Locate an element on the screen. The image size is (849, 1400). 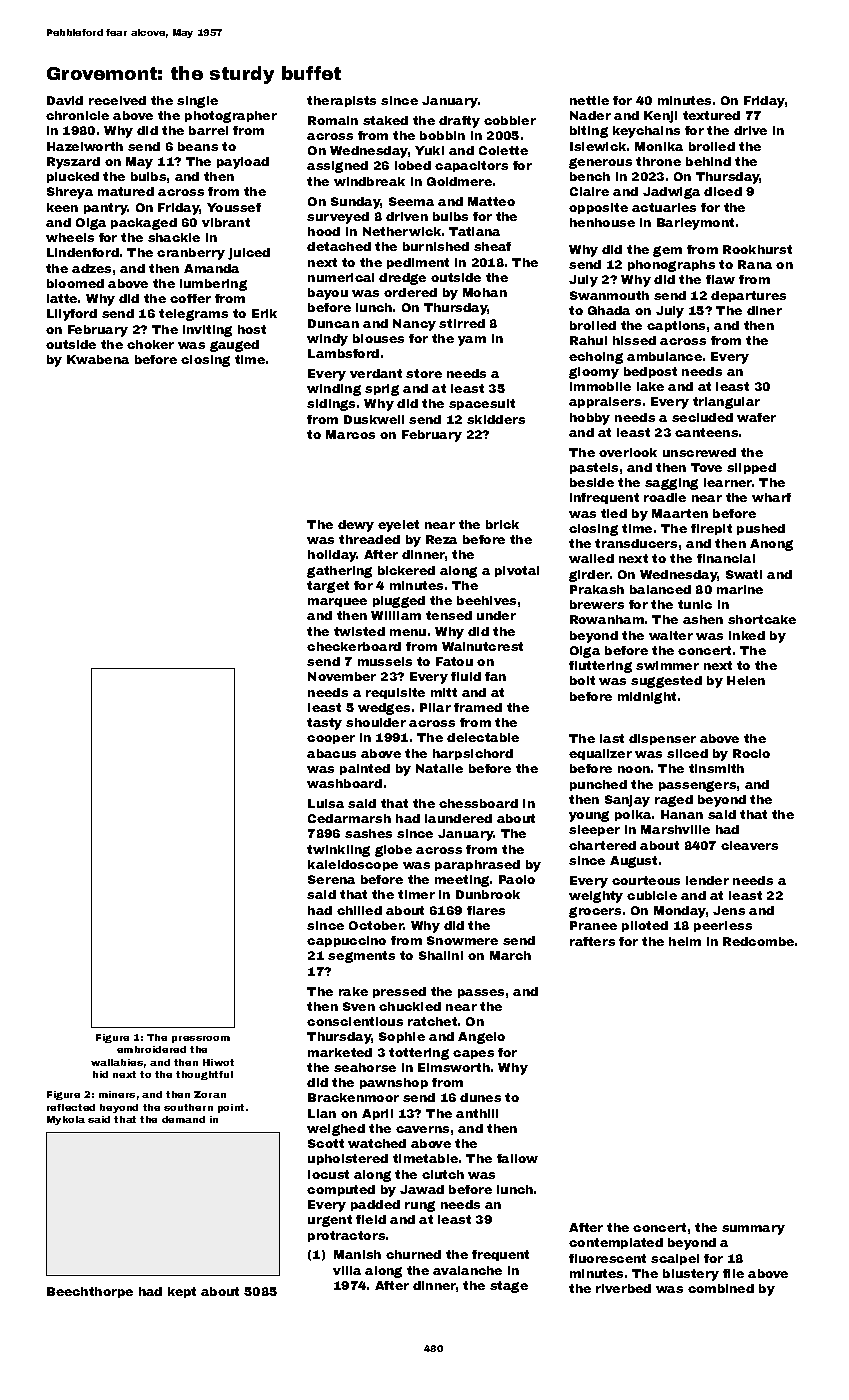
Serena is located at coordinates (331, 879).
